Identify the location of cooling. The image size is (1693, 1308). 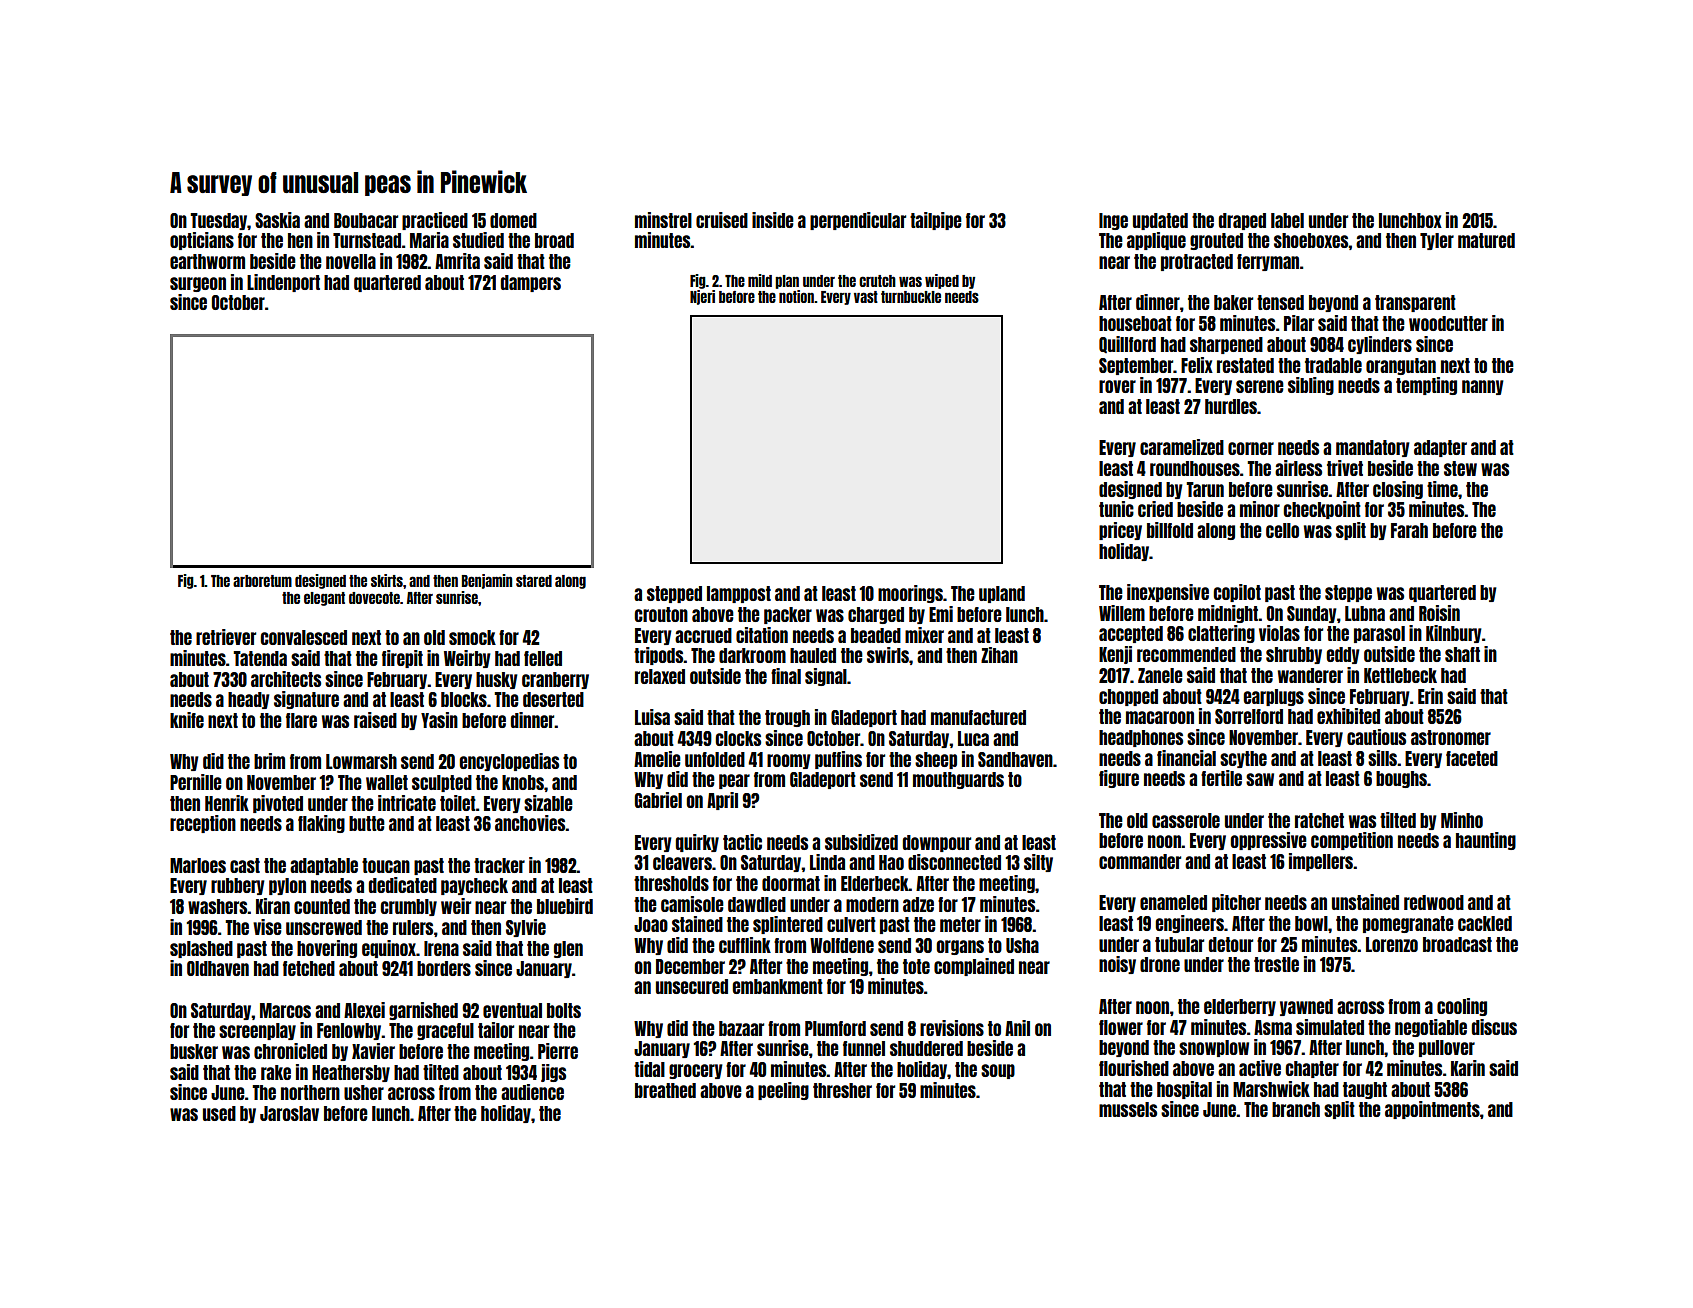
(1462, 1007).
